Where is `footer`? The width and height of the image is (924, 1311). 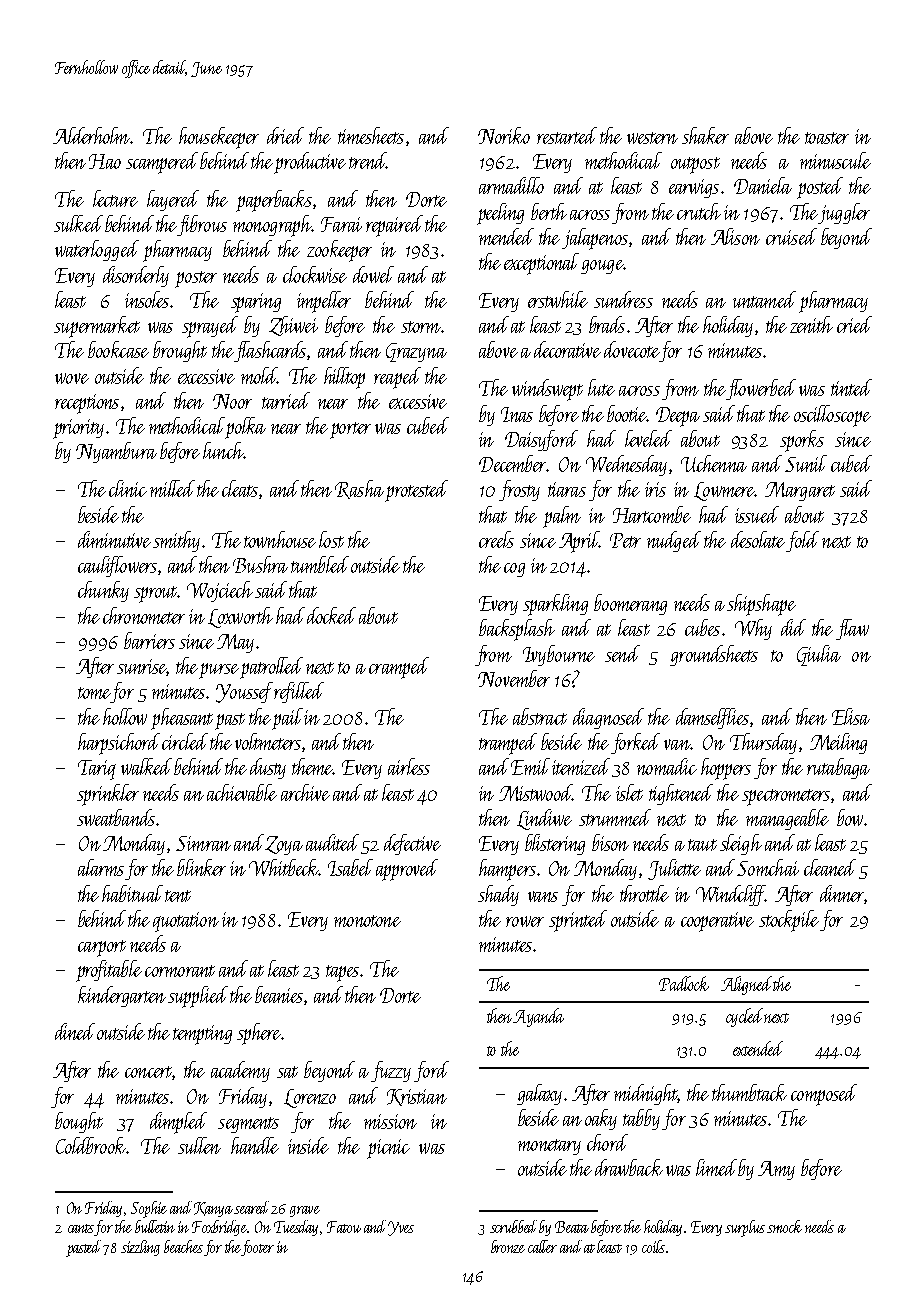
footer is located at coordinates (258, 1248).
